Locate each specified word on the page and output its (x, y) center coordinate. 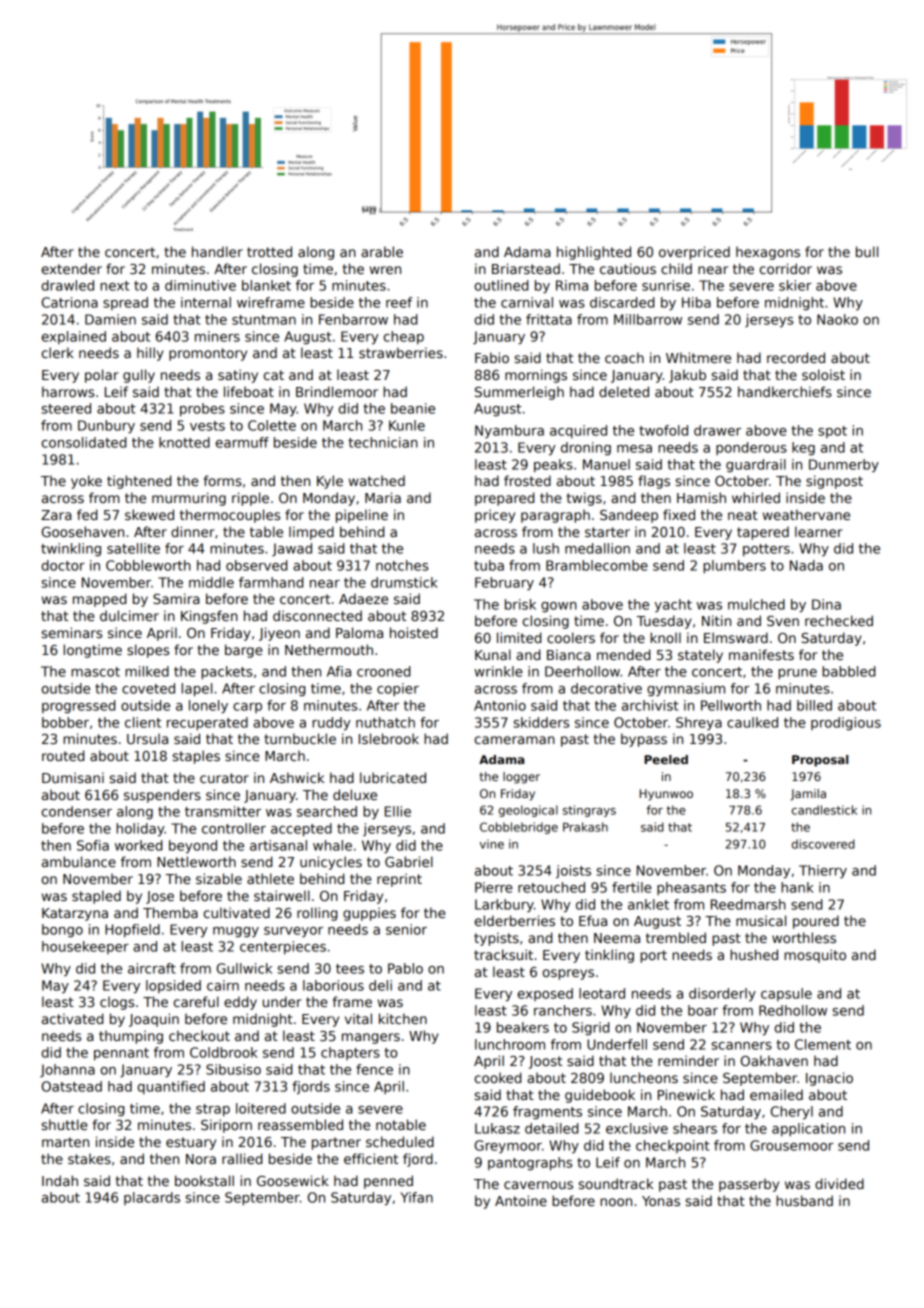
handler (217, 251)
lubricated (393, 777)
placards (152, 1198)
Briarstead (526, 268)
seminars (72, 632)
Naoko (837, 319)
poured (816, 922)
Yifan (416, 1197)
